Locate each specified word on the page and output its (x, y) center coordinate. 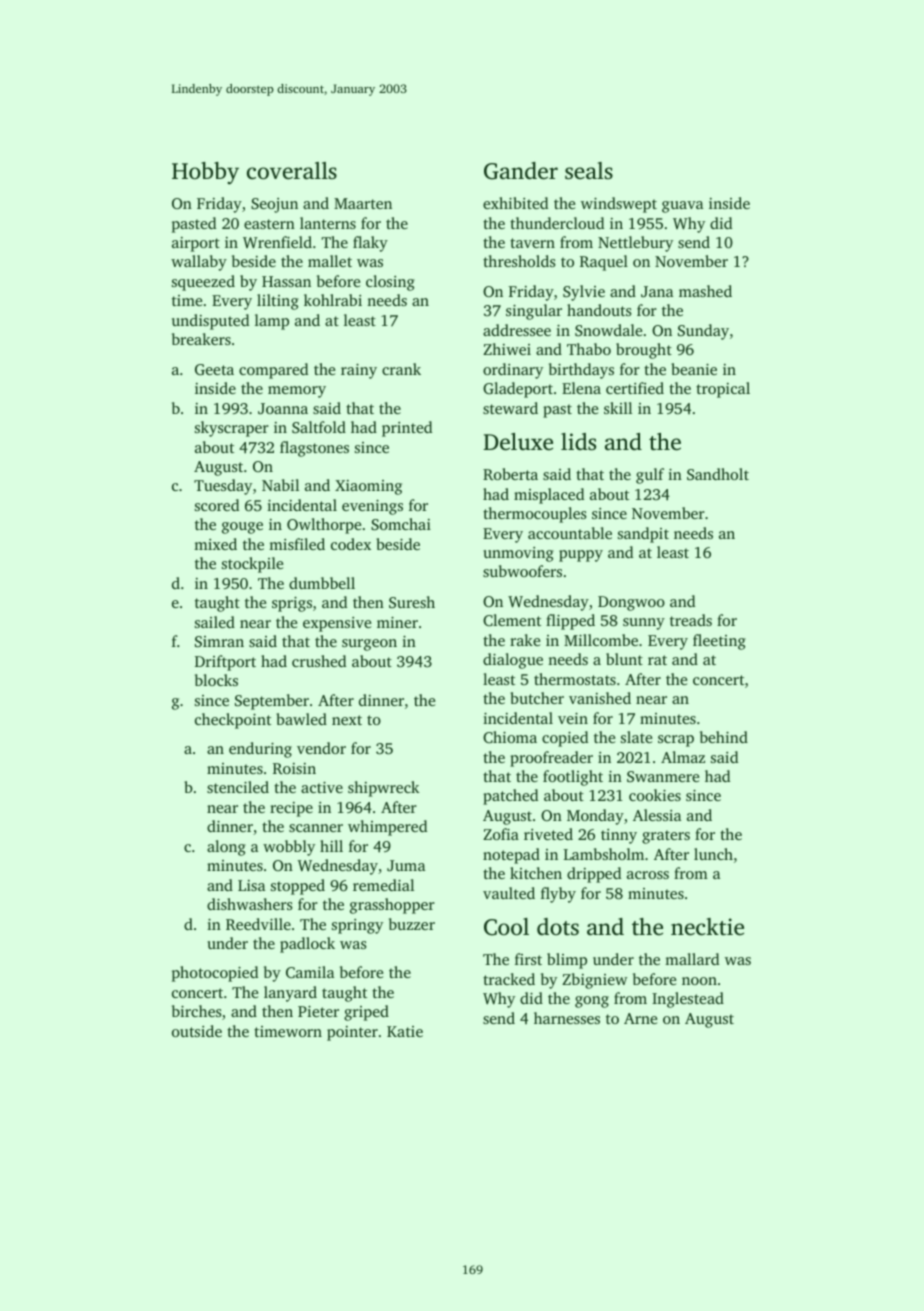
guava (682, 207)
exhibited (515, 203)
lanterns (328, 223)
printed (407, 429)
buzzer (412, 924)
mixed (215, 544)
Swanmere (663, 776)
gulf (650, 476)
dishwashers (250, 904)
